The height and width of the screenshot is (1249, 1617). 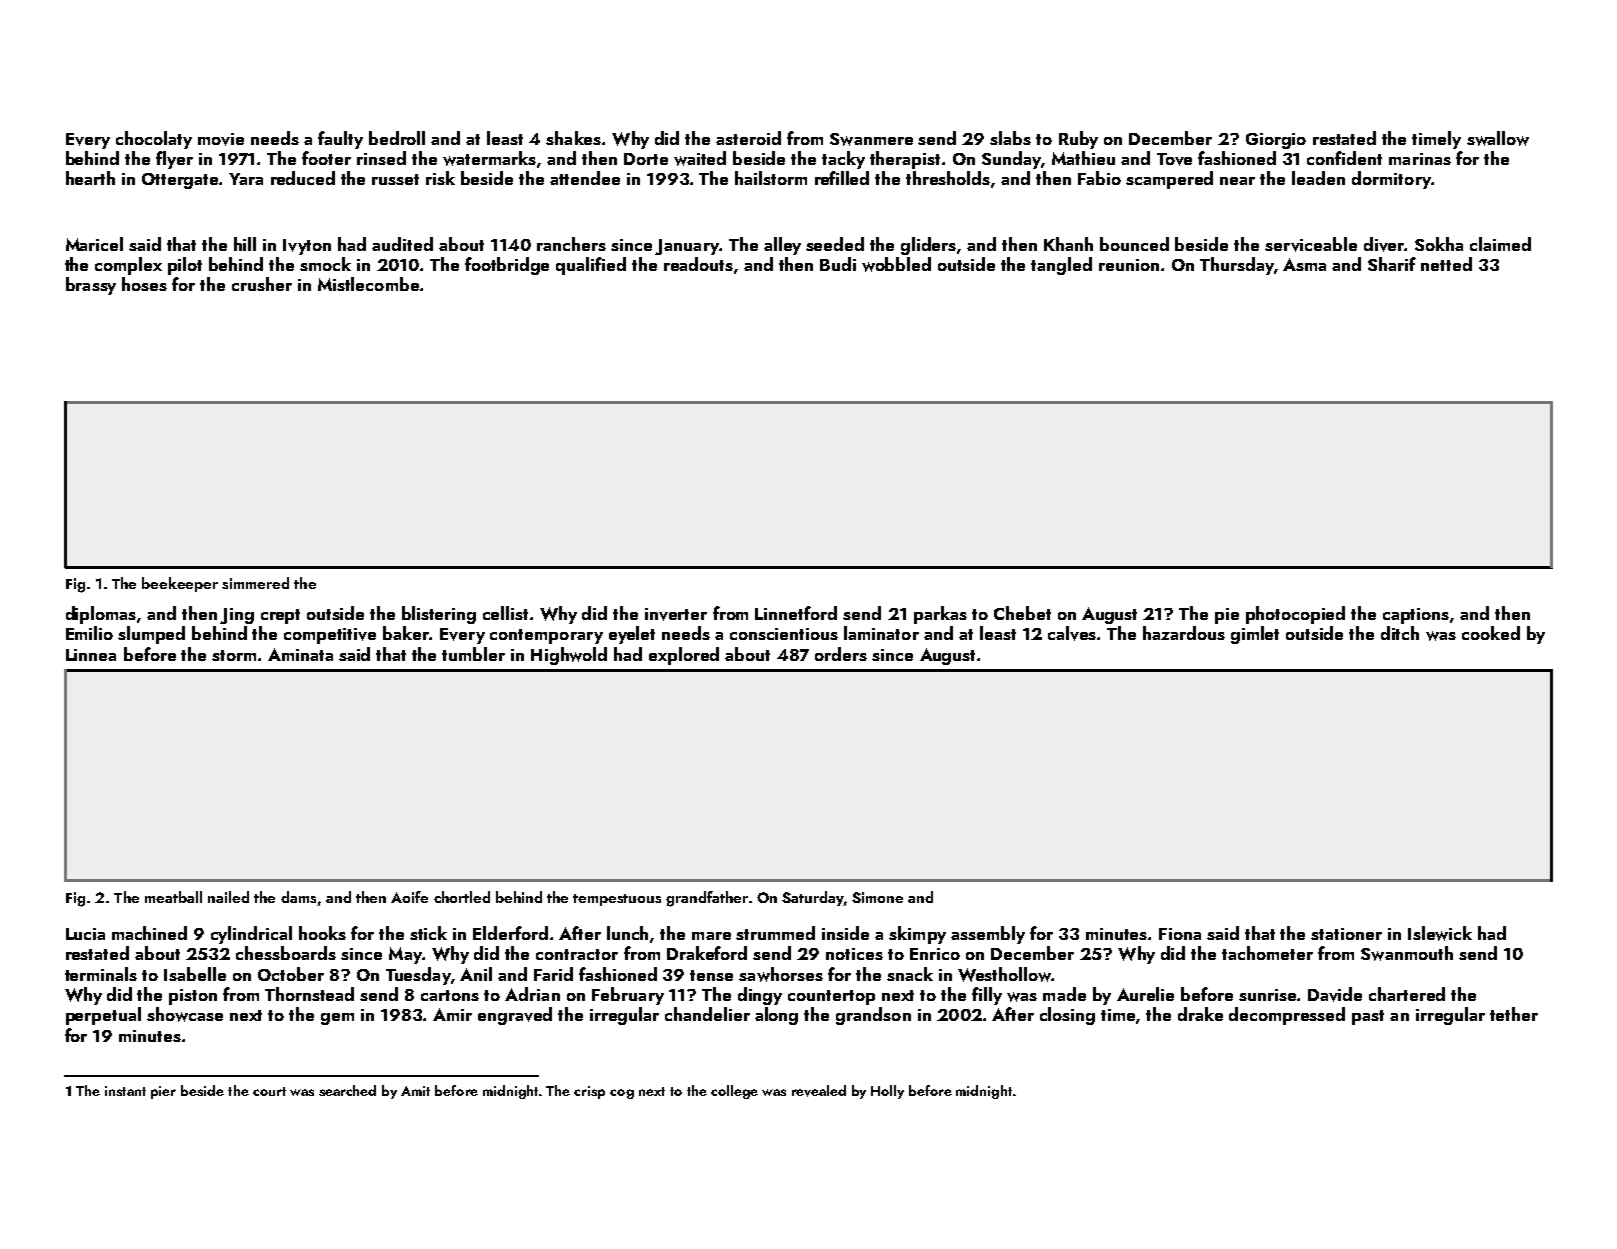 What do you see at coordinates (748, 138) in the screenshot?
I see `asteroid` at bounding box center [748, 138].
